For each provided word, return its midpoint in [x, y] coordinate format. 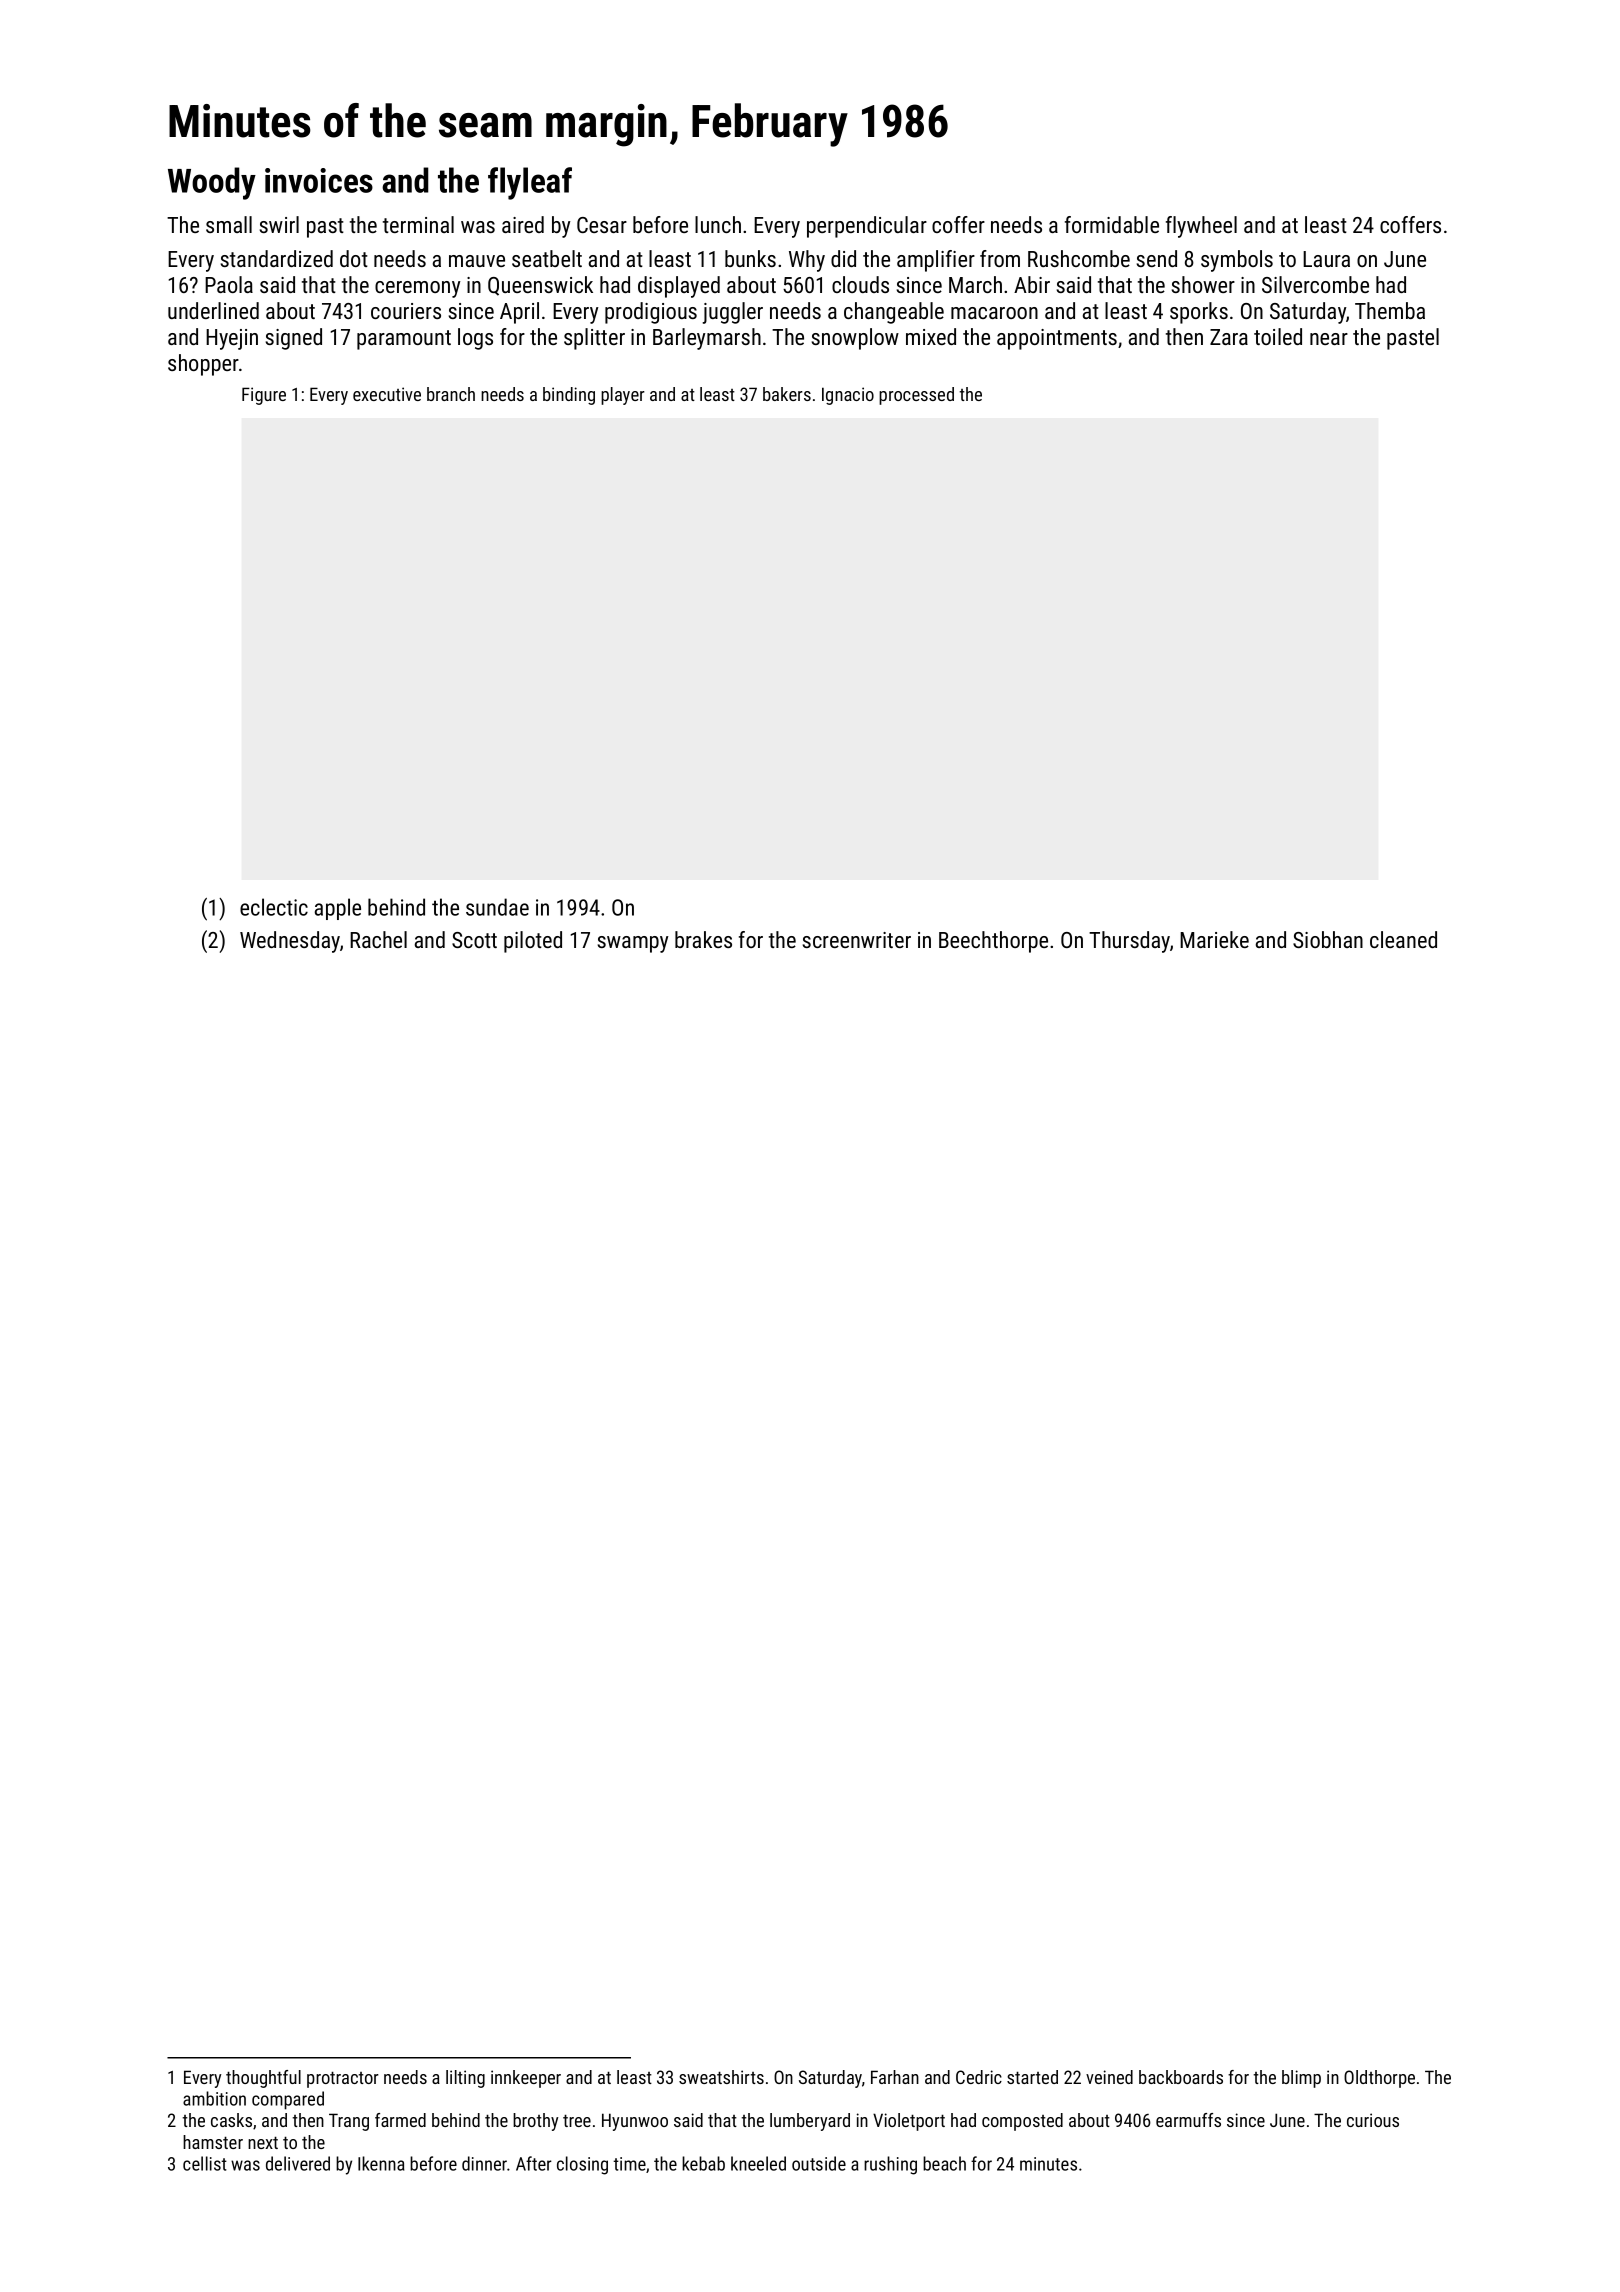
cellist [205, 2163]
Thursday [1129, 942]
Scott [474, 940]
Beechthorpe [993, 942]
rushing [890, 2165]
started [1032, 2077]
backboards [1181, 2077]
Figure [264, 396]
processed [916, 396]
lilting [465, 2079]
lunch [718, 224]
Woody [212, 183]
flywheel [1201, 227]
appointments [1057, 339]
